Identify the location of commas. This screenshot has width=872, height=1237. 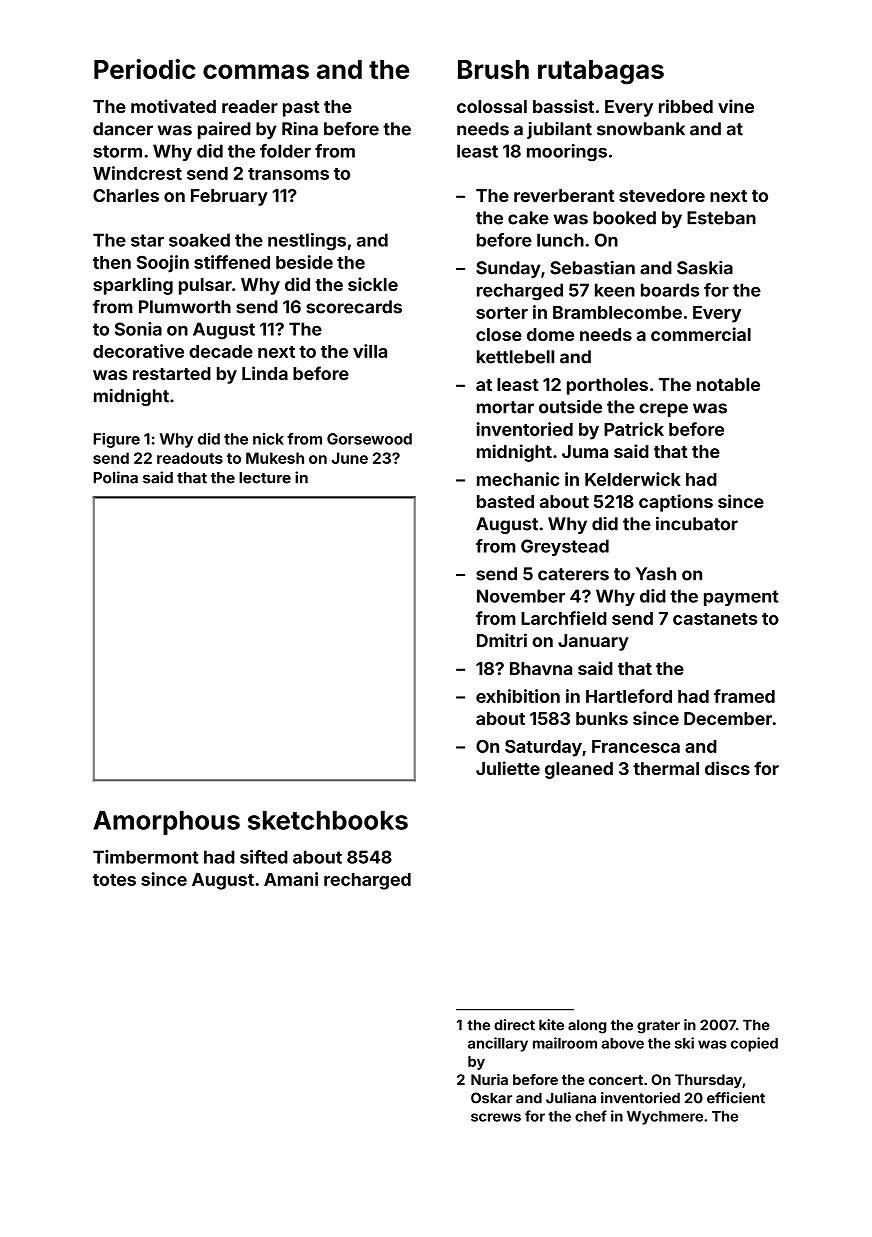
(256, 71).
